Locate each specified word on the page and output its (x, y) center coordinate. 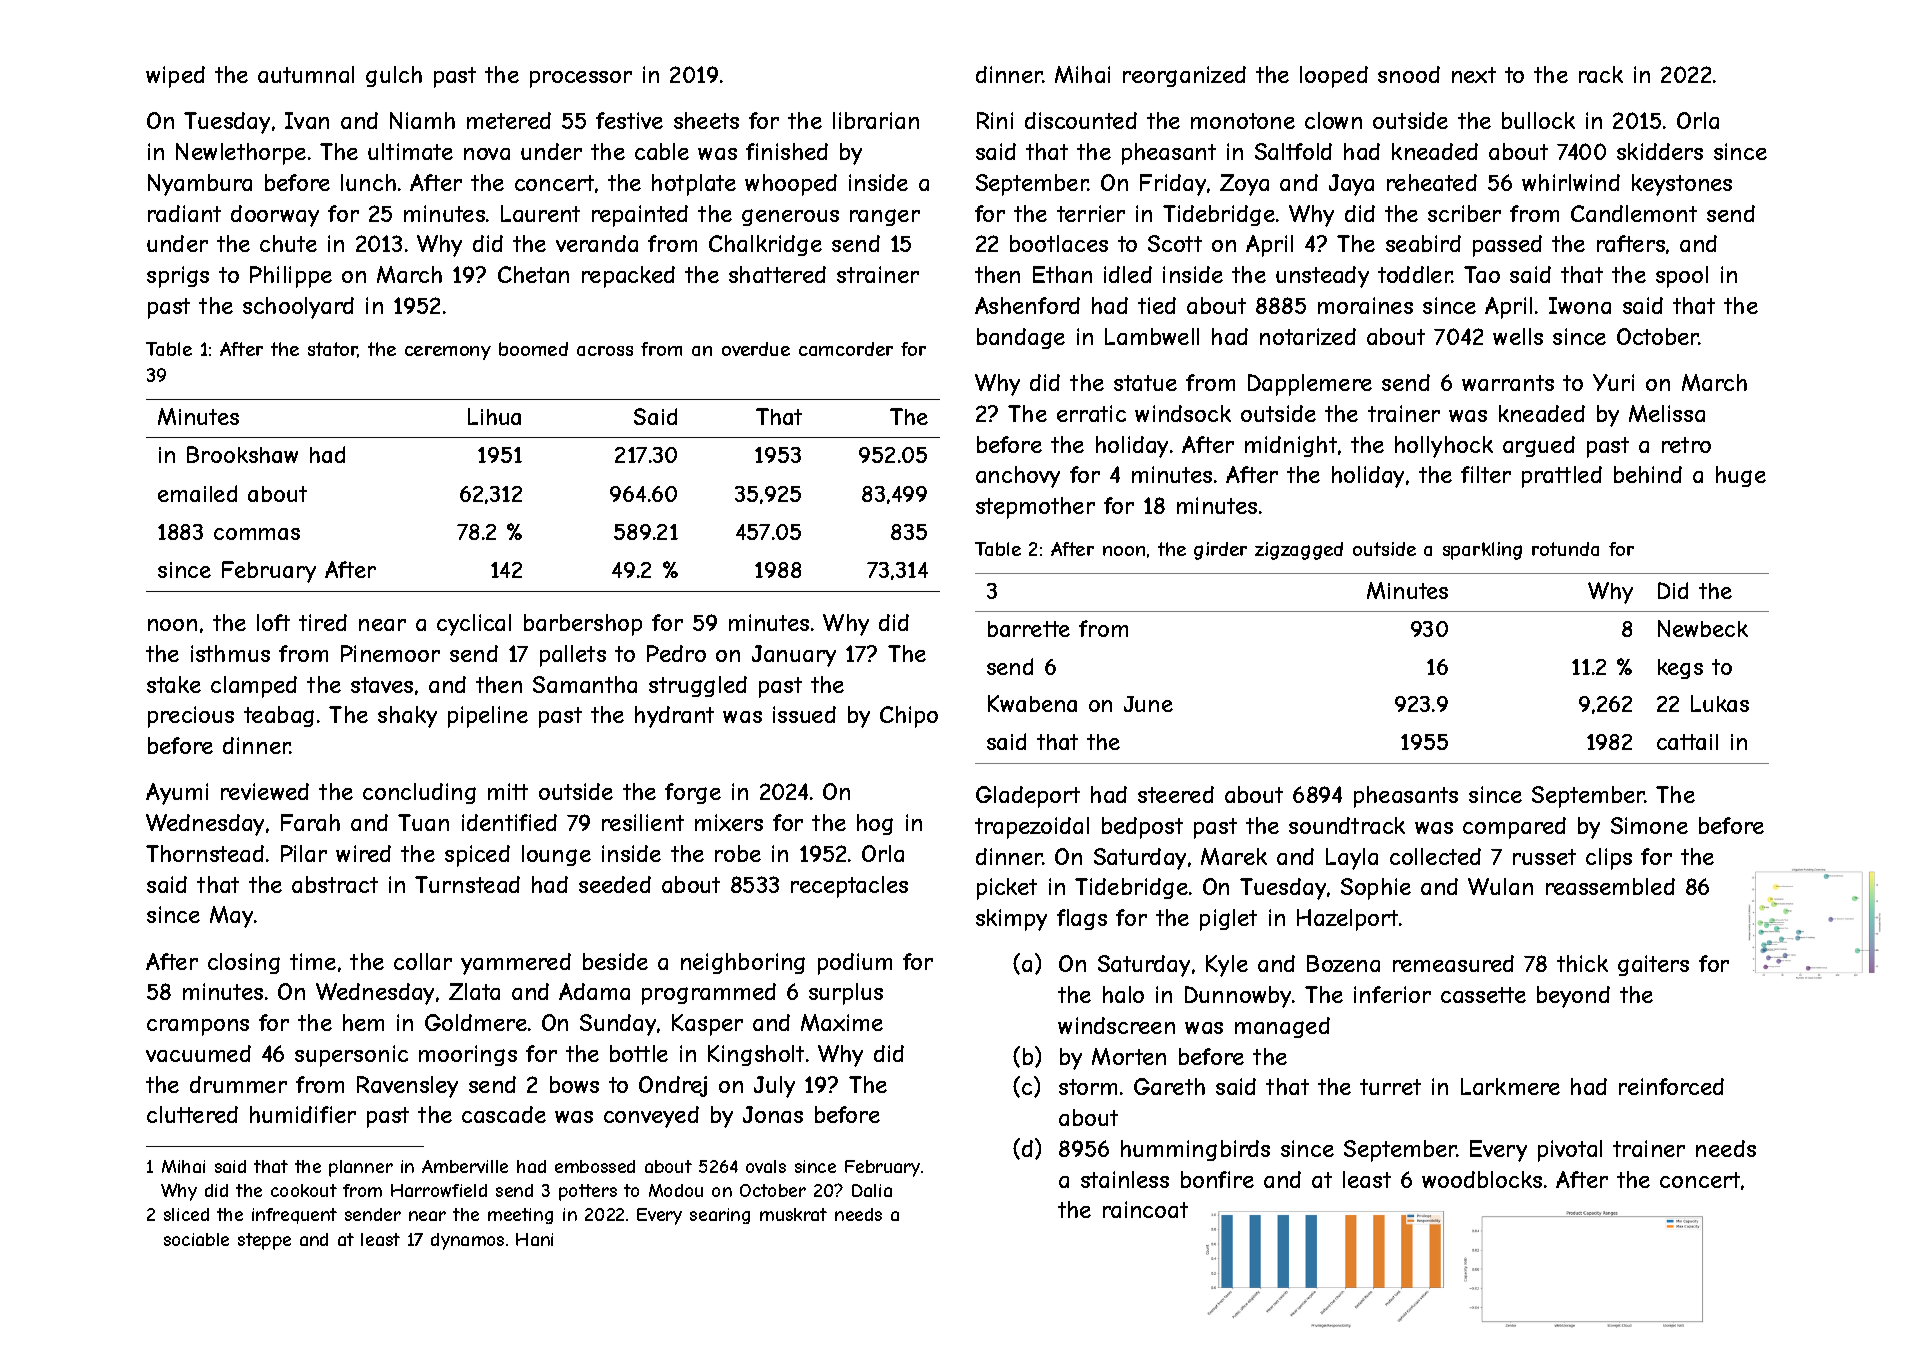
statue (1145, 383)
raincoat (1145, 1209)
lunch (368, 182)
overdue (756, 349)
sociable (196, 1239)
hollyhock (1444, 447)
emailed (197, 493)
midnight (1291, 446)
